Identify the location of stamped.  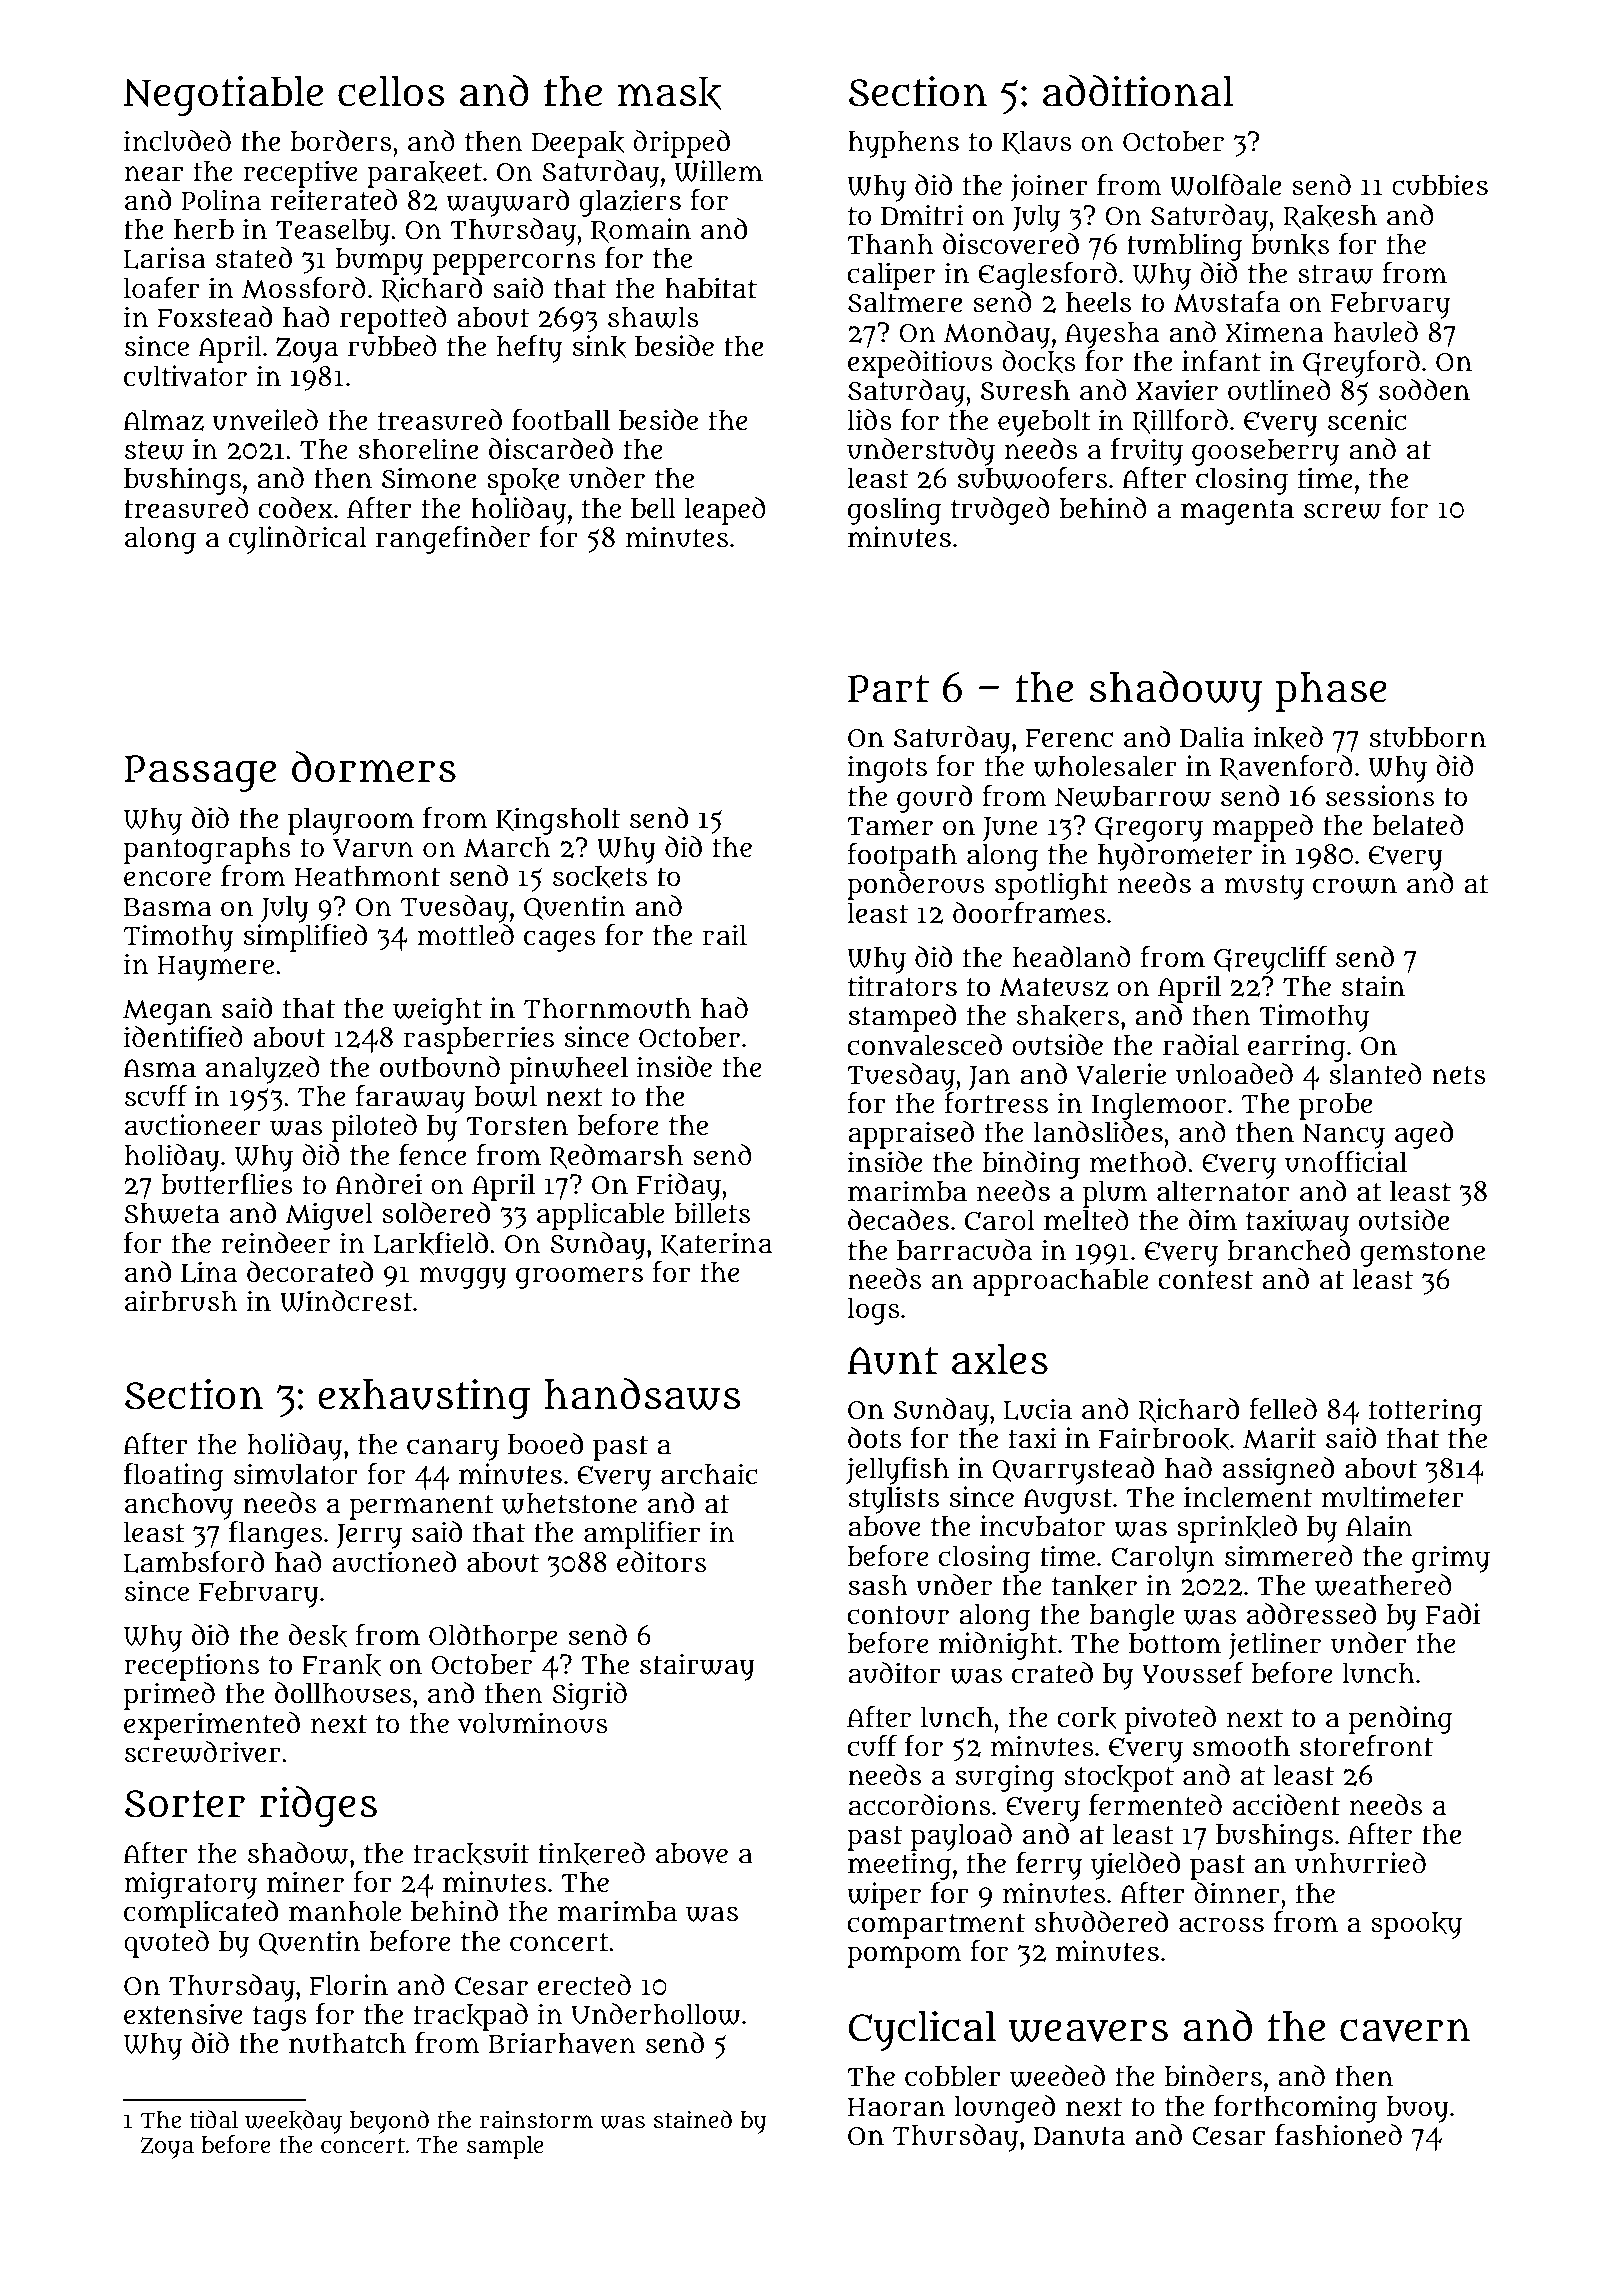
(902, 1018).
